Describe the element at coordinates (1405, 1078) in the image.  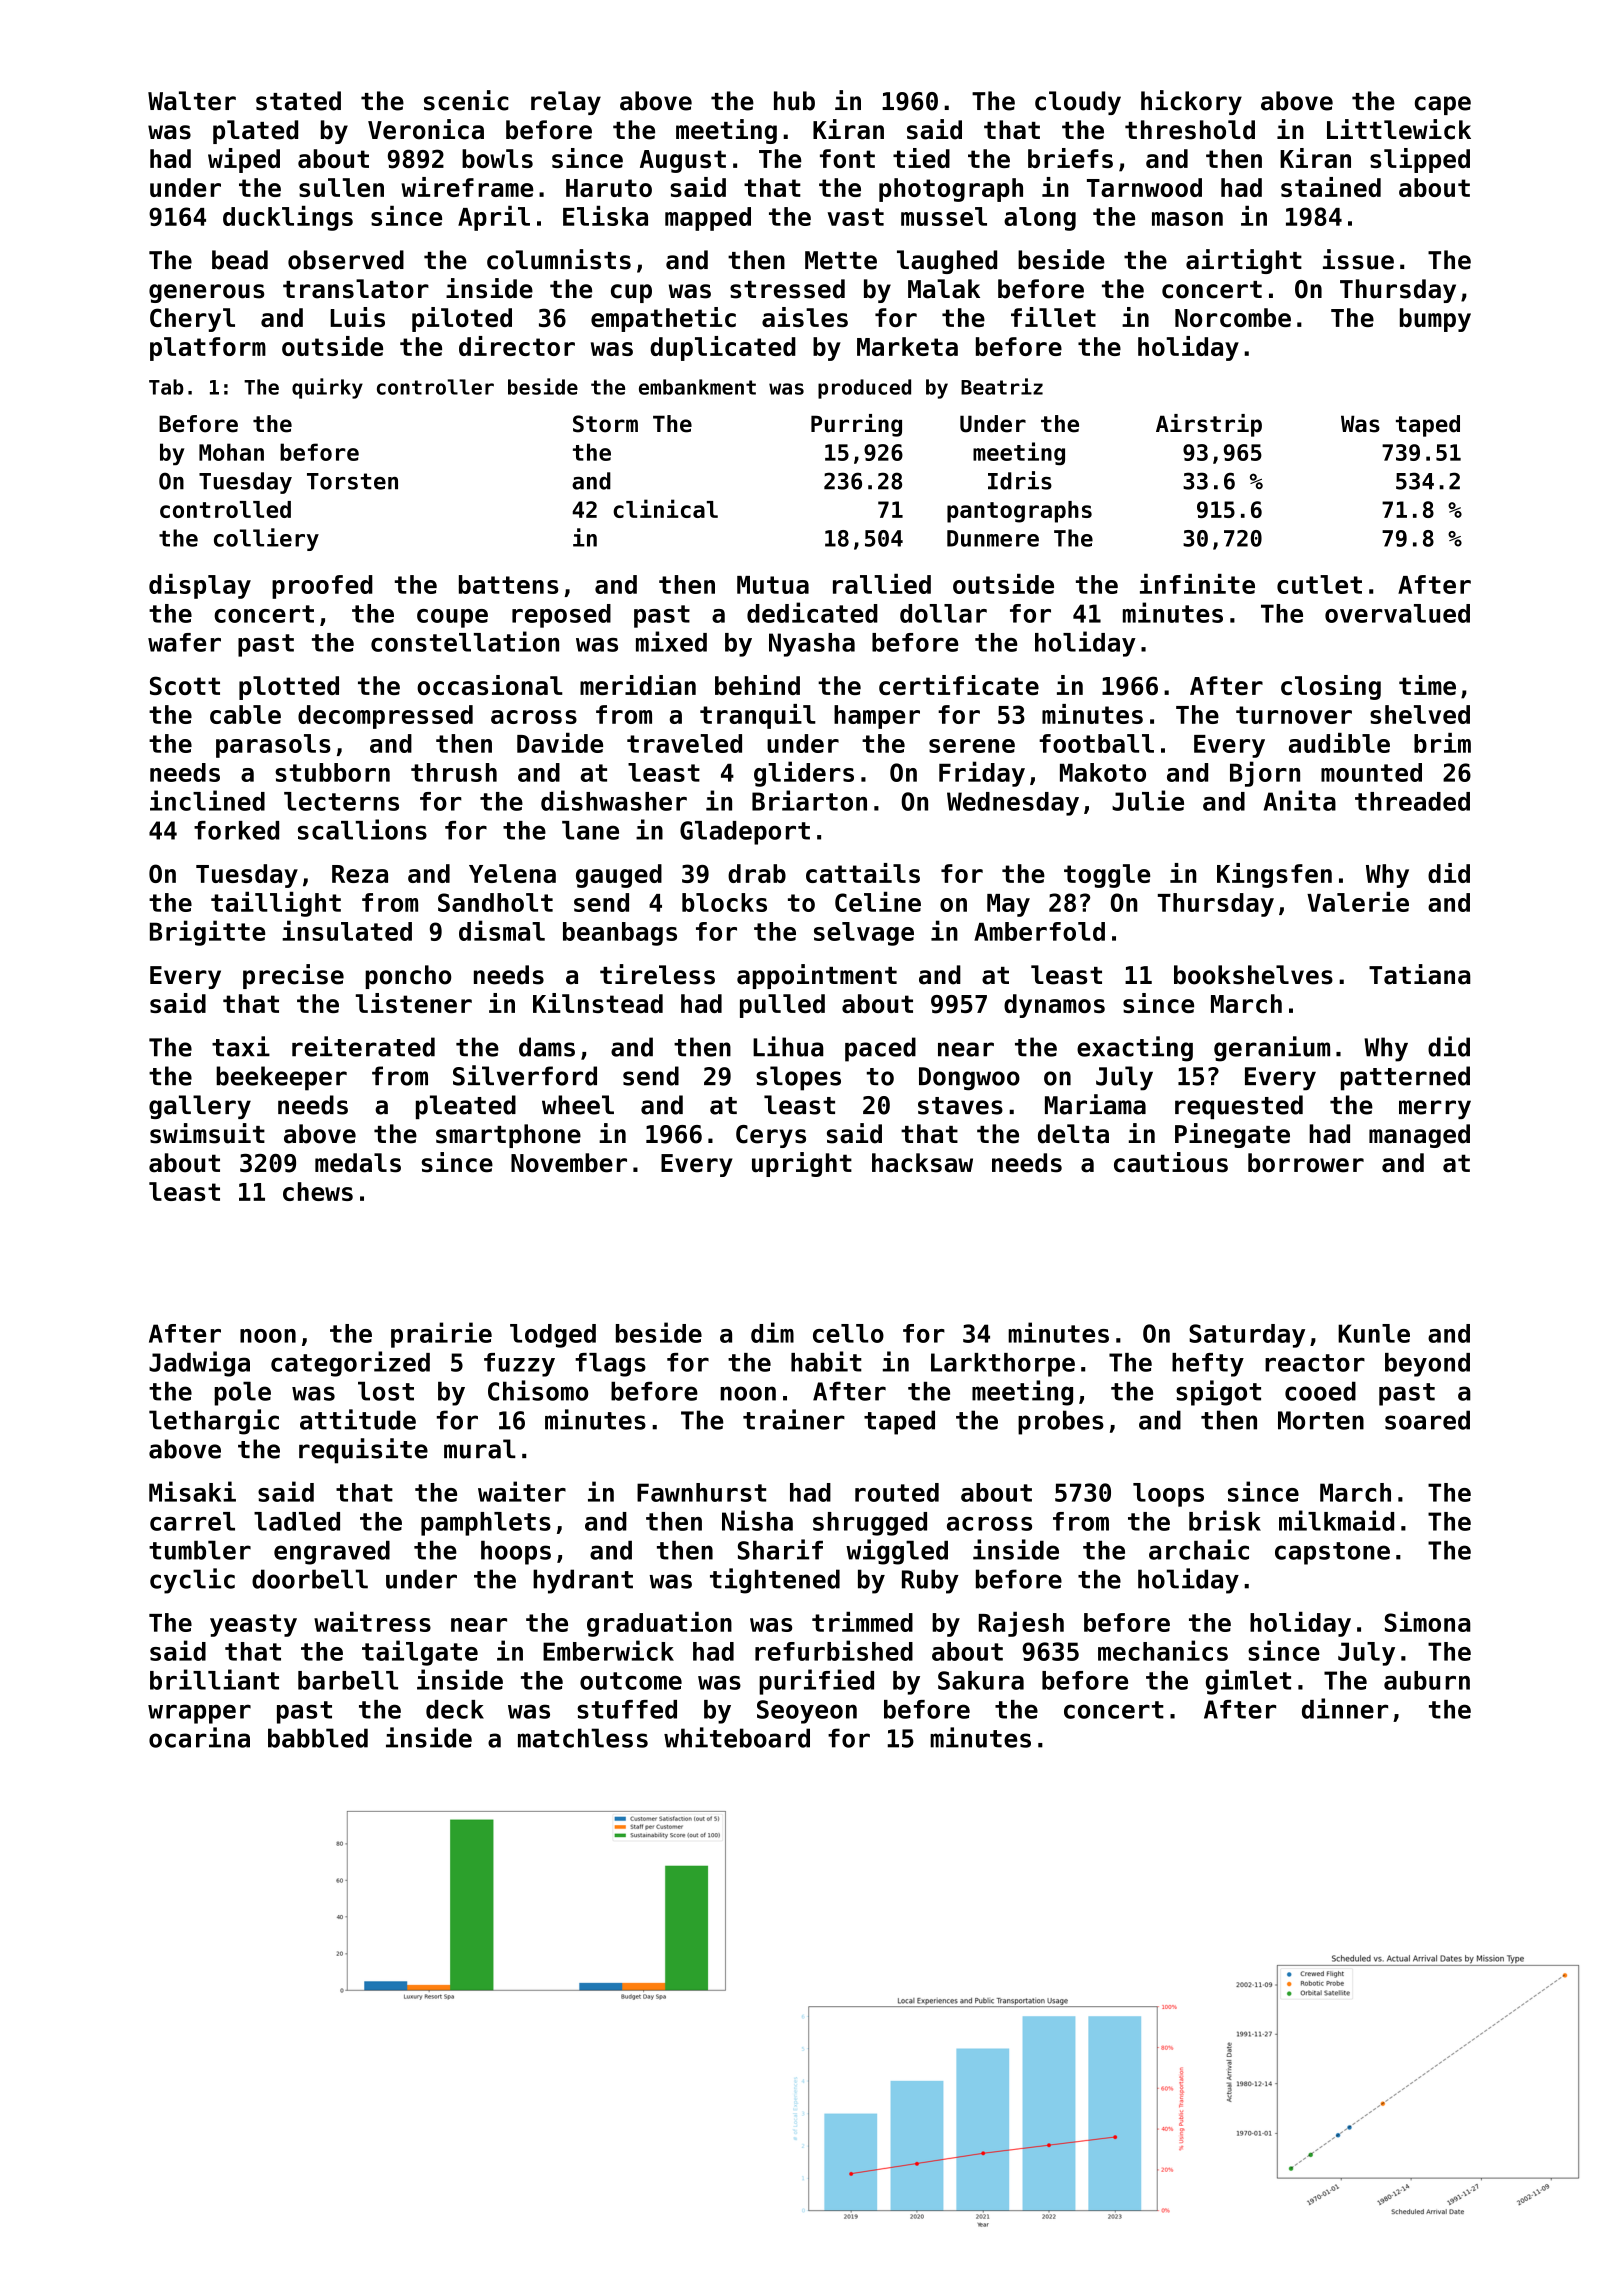
I see `patterned` at that location.
